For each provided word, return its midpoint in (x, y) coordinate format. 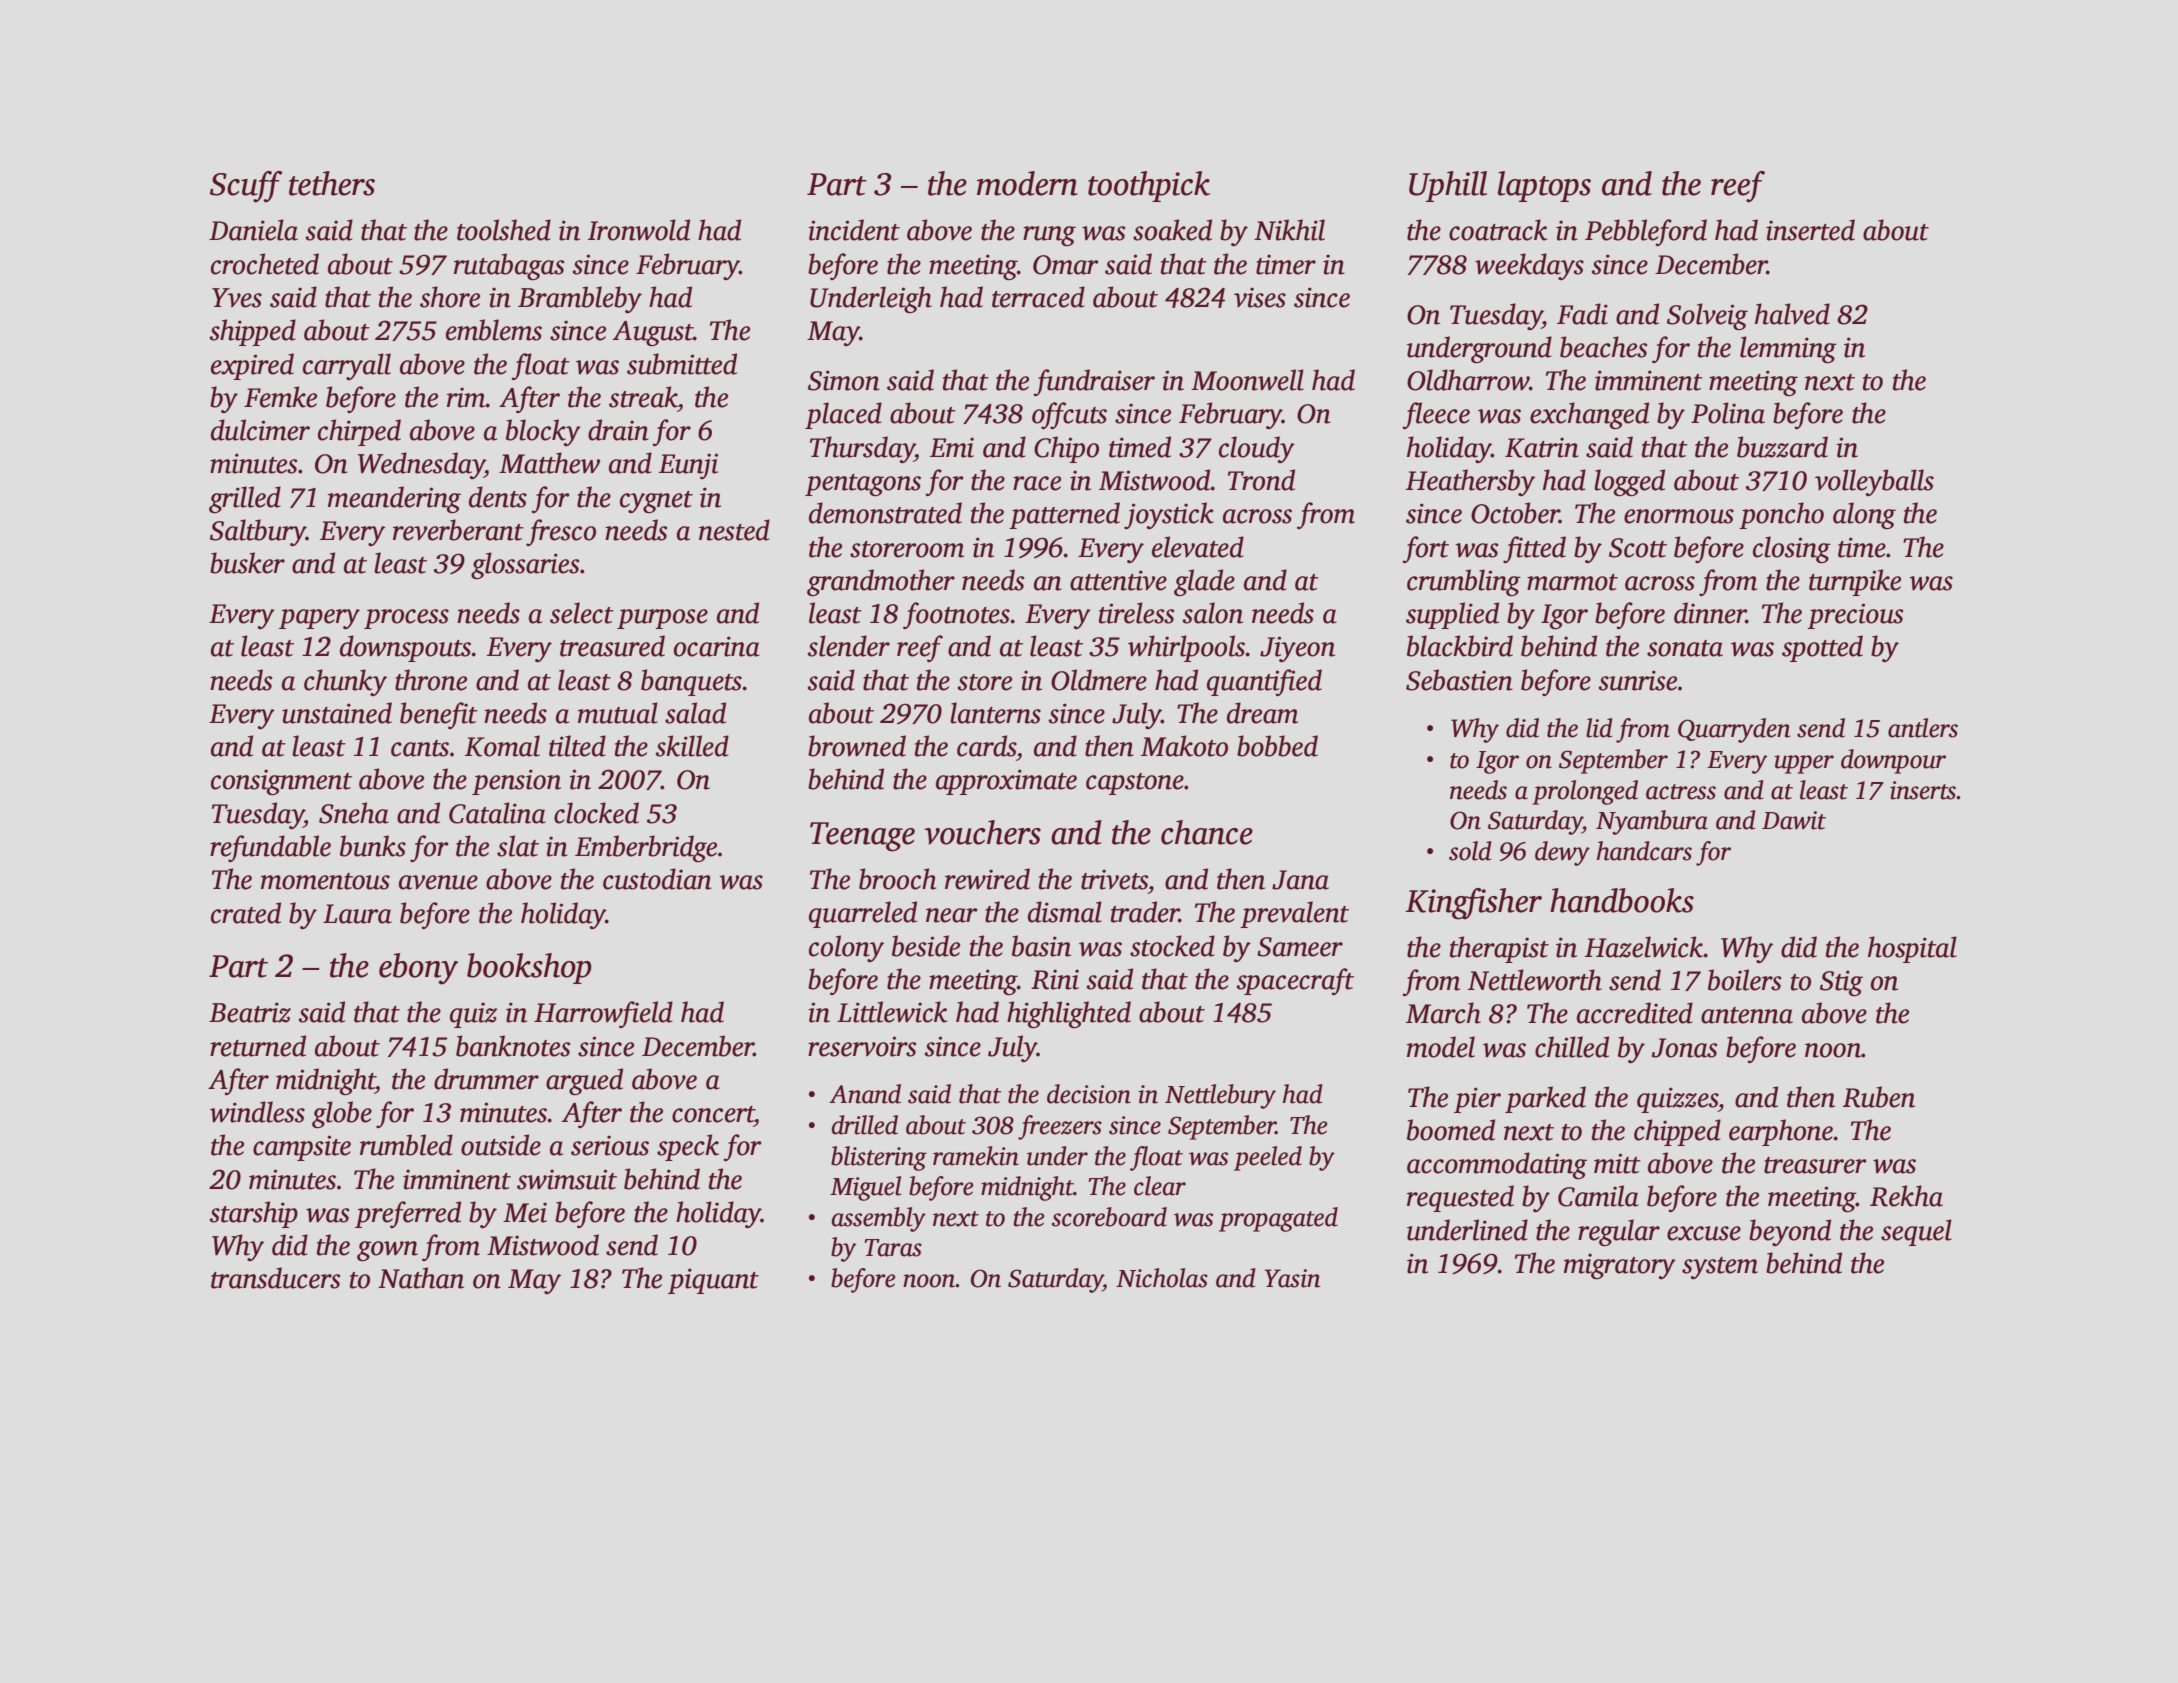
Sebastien (1459, 680)
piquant (713, 1281)
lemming (1788, 349)
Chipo (1066, 449)
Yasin (1292, 1278)
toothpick (1149, 186)
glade (1204, 582)
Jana (1300, 880)
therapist (1499, 949)
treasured (612, 646)
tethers (332, 183)
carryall (347, 366)
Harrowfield (603, 1014)
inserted (1810, 230)
